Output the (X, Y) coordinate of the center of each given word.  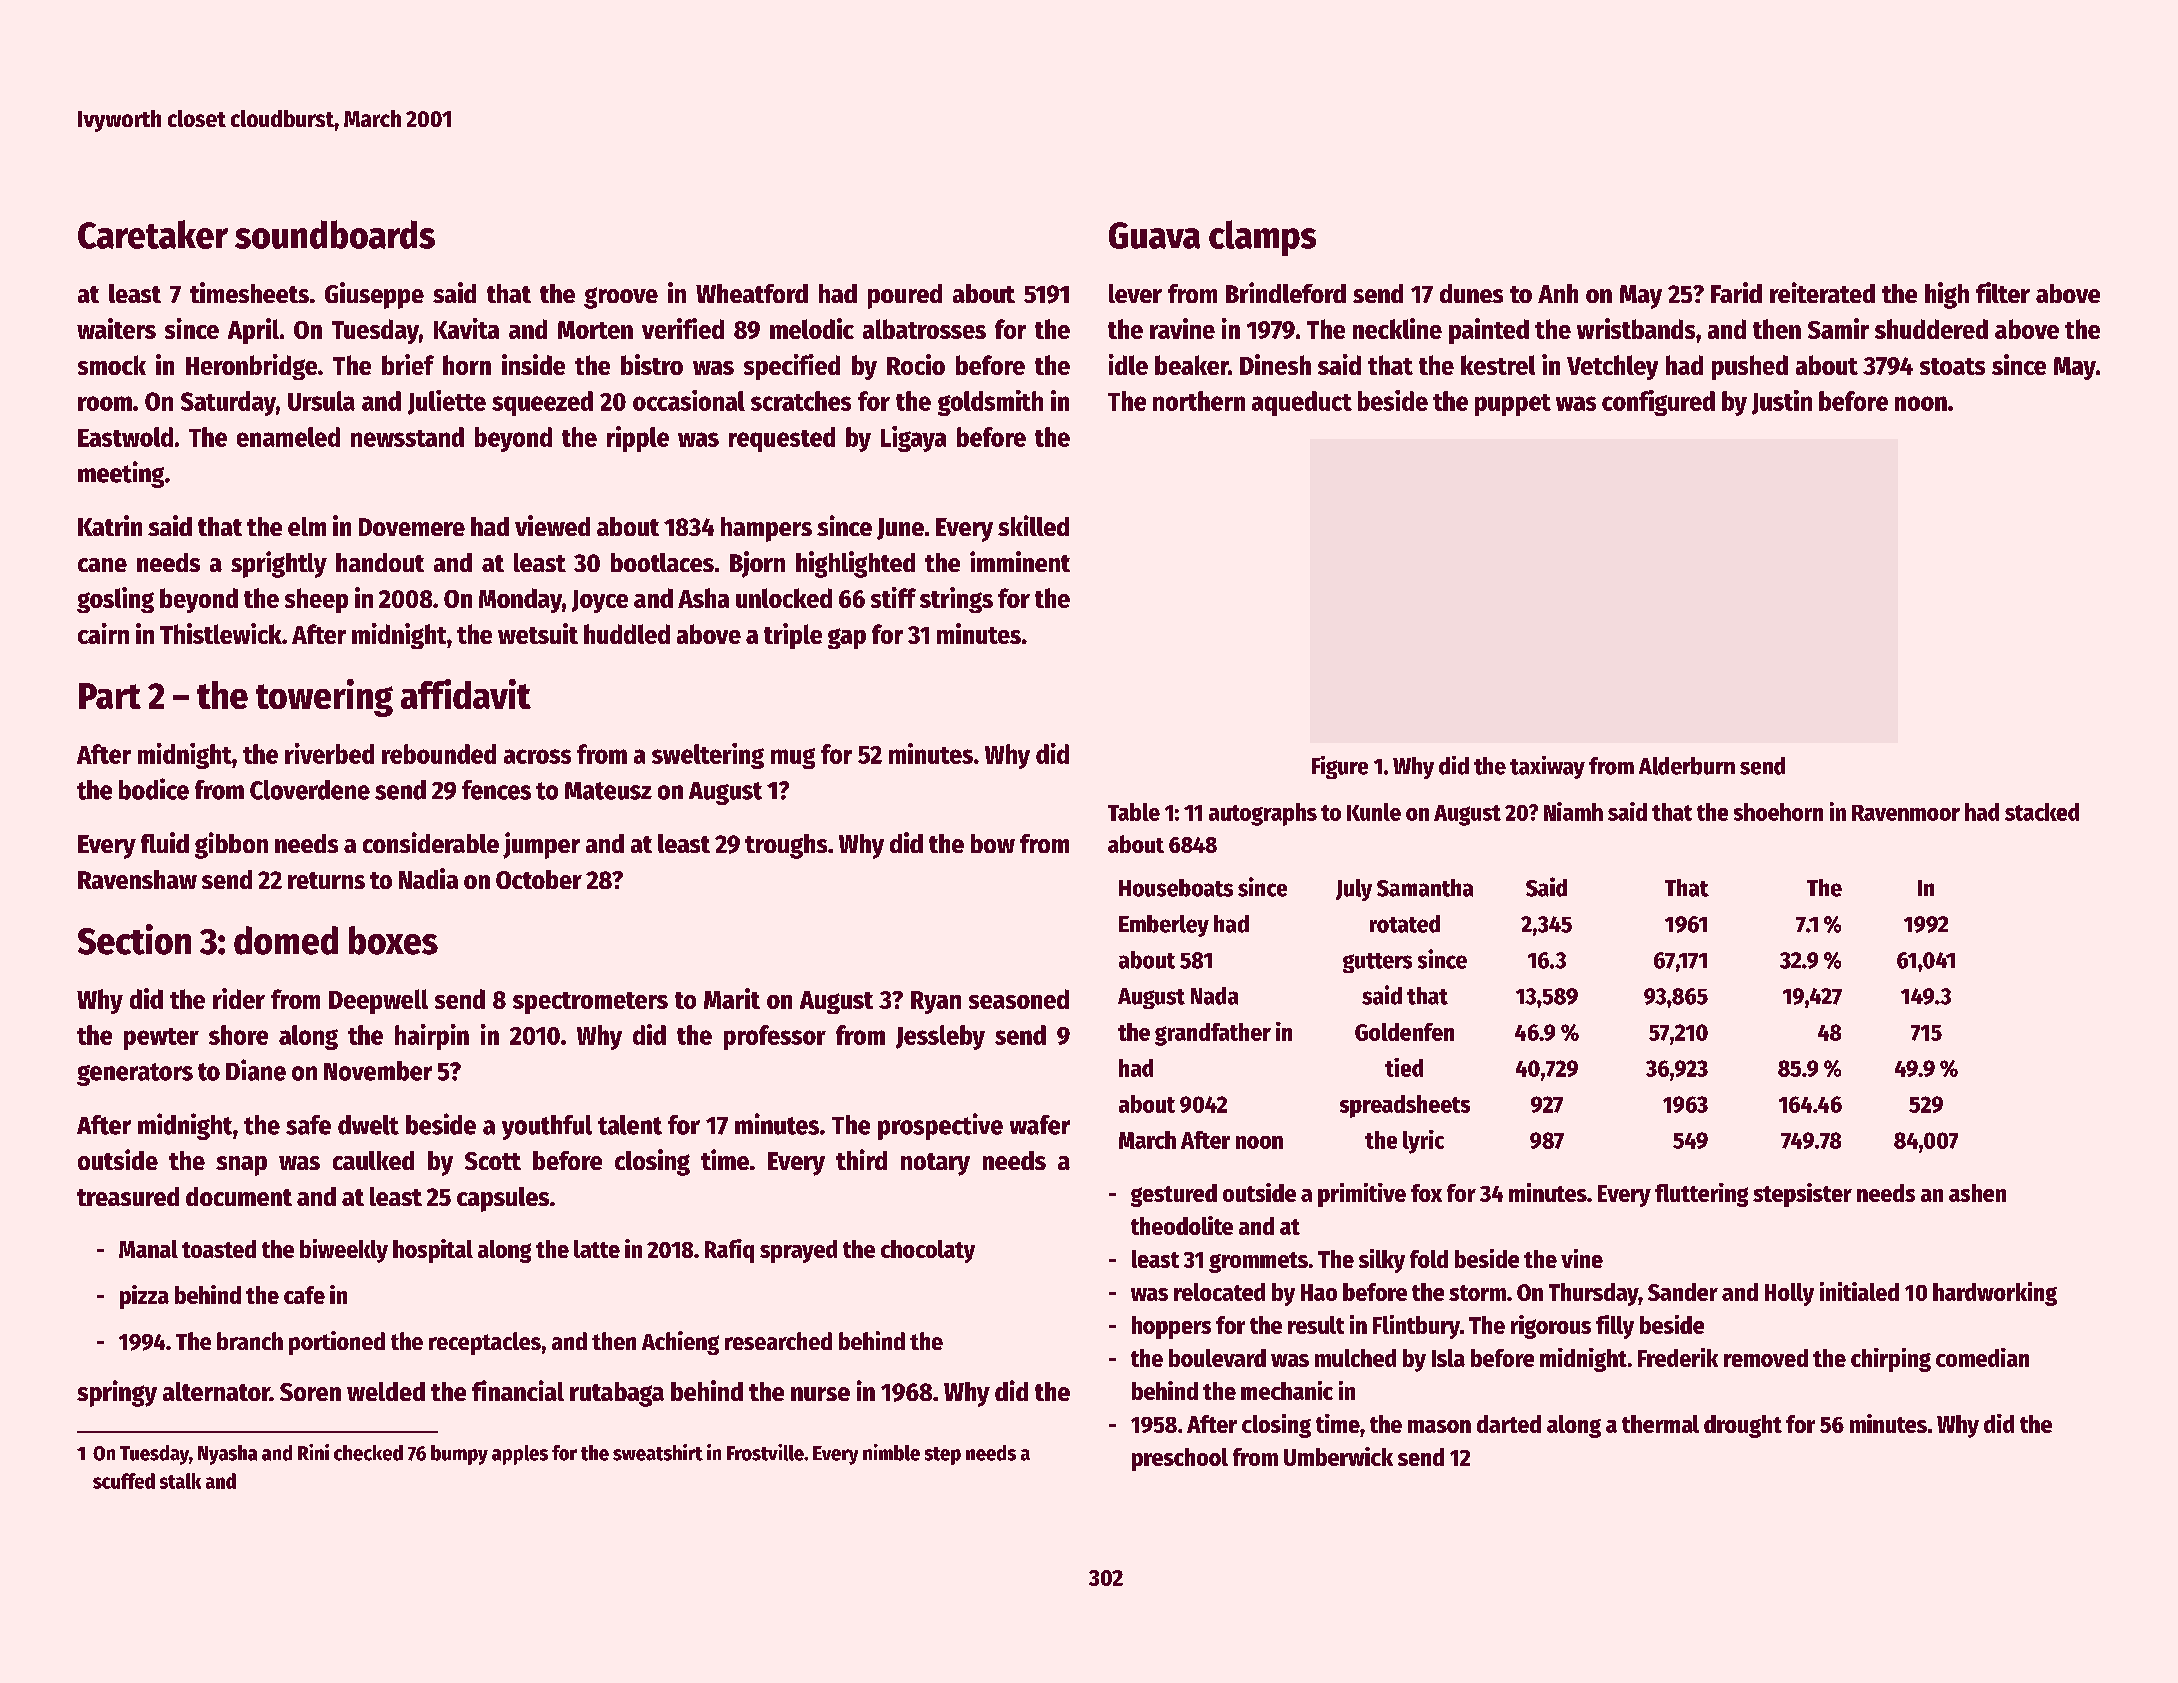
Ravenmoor (1906, 813)
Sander (1683, 1292)
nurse (820, 1394)
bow (993, 843)
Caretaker (153, 234)
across (537, 756)
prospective (940, 1126)
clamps (1262, 238)
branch (250, 1341)
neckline (1397, 328)
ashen (1977, 1193)
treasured (128, 1196)
